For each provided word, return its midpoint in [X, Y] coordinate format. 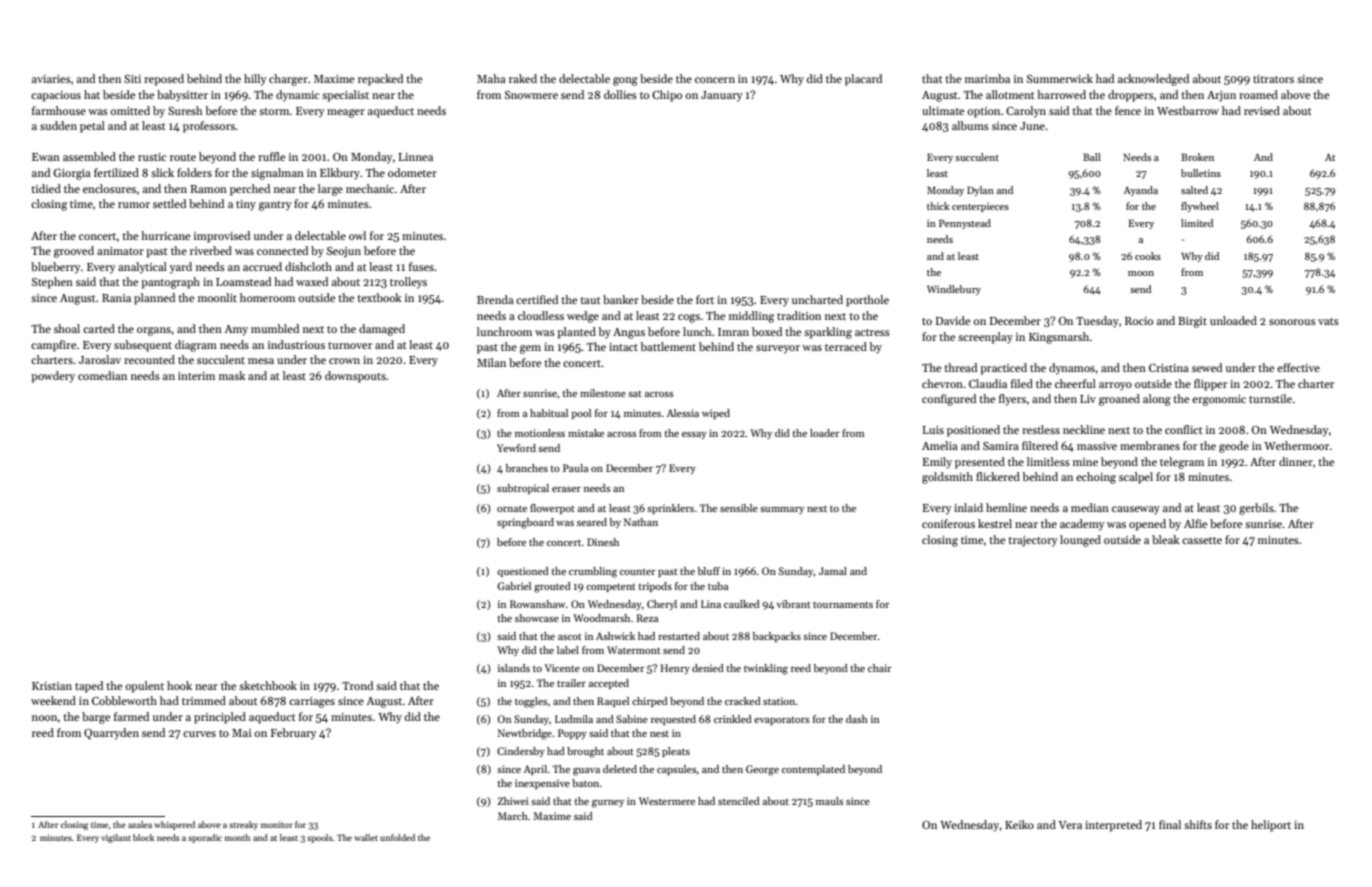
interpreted [1113, 826]
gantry [275, 206]
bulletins [1201, 173]
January [721, 96]
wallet [366, 837]
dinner [1296, 461]
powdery [53, 377]
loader [824, 433]
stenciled [739, 801]
